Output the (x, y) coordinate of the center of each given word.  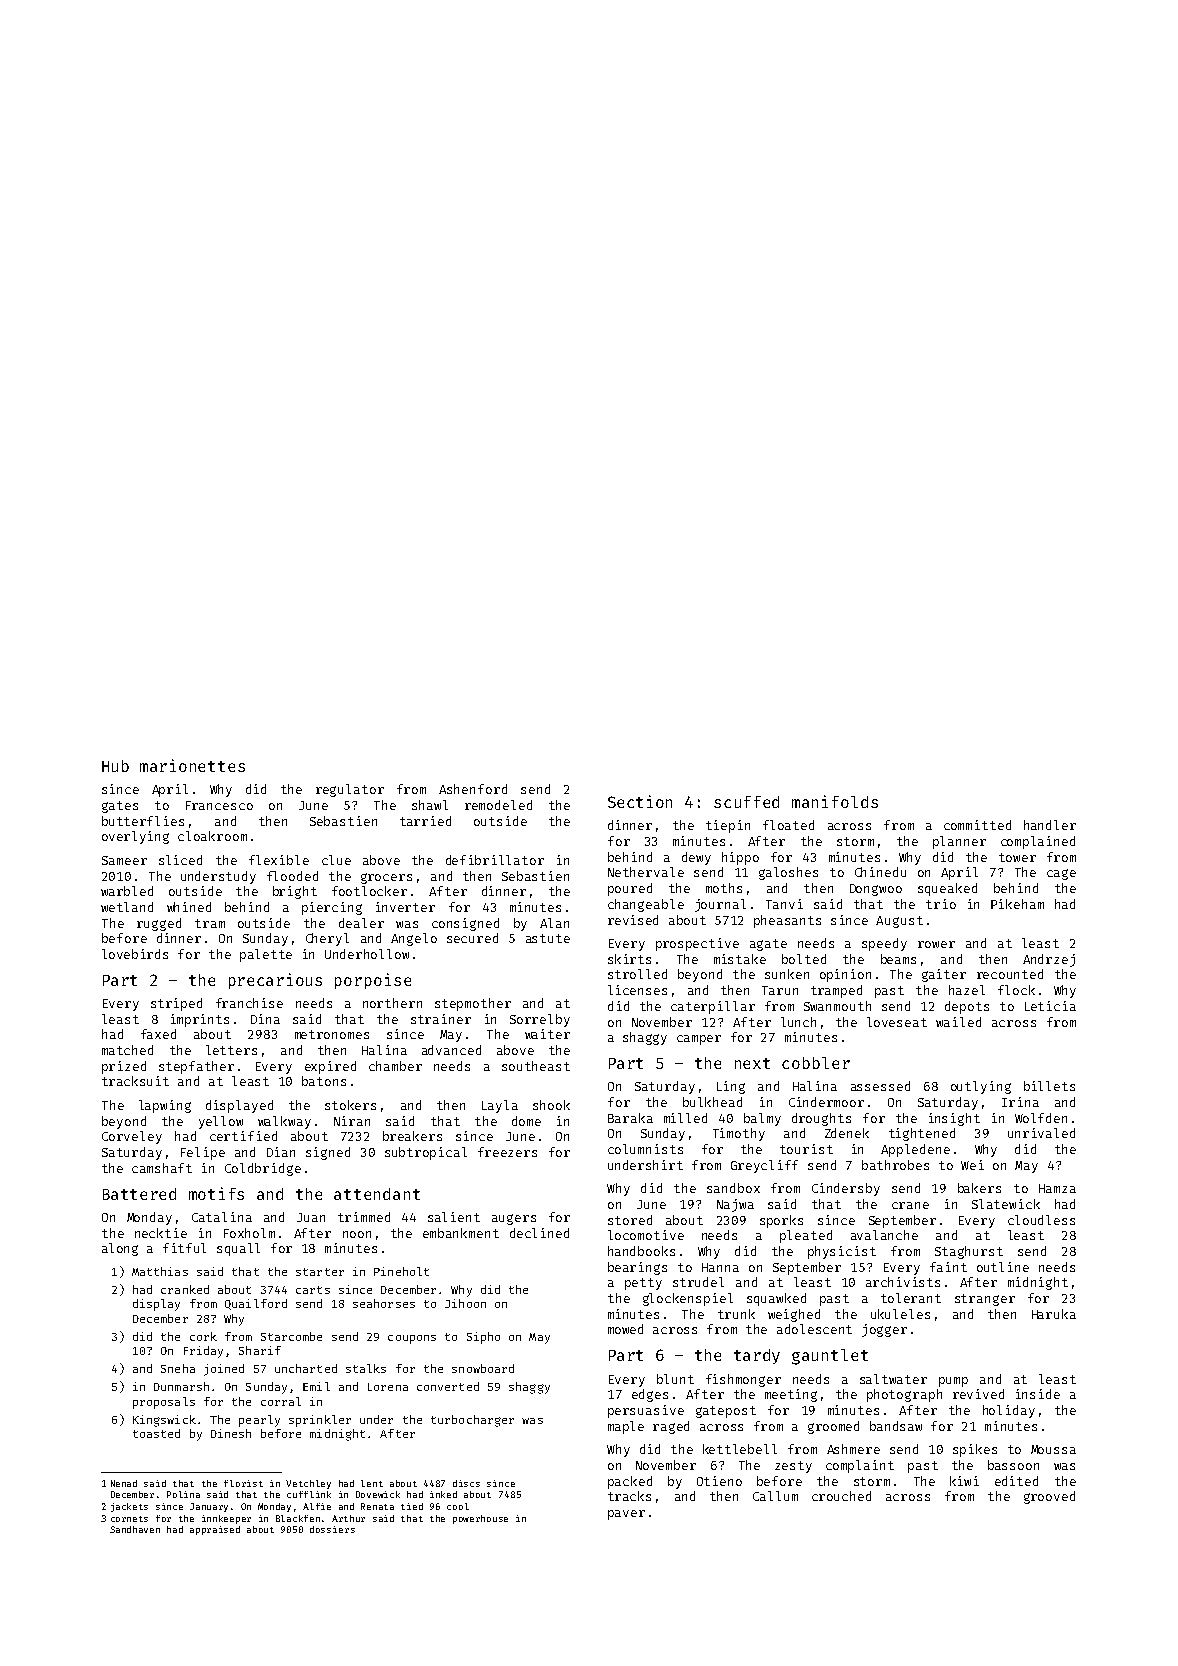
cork (203, 1336)
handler (1050, 825)
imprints (200, 1020)
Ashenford (473, 789)
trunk (736, 1314)
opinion (845, 975)
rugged (159, 924)
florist (243, 1483)
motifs (216, 1193)
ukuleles (900, 1314)
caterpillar (713, 1007)
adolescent (814, 1329)
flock (1016, 990)
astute (548, 938)
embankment (461, 1233)
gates (120, 807)
